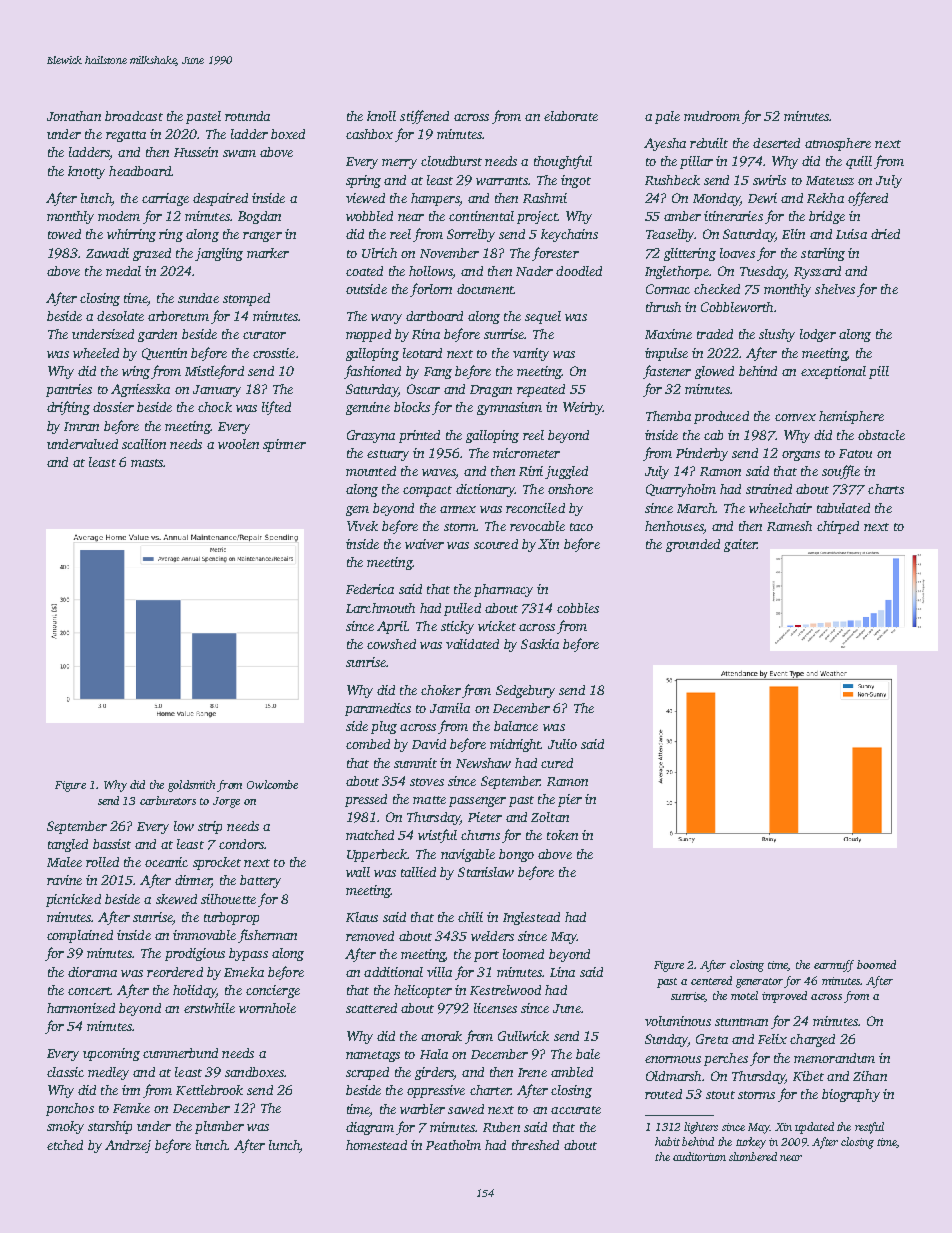  Describe the element at coordinates (191, 786) in the screenshot. I see `goldsmith` at that location.
